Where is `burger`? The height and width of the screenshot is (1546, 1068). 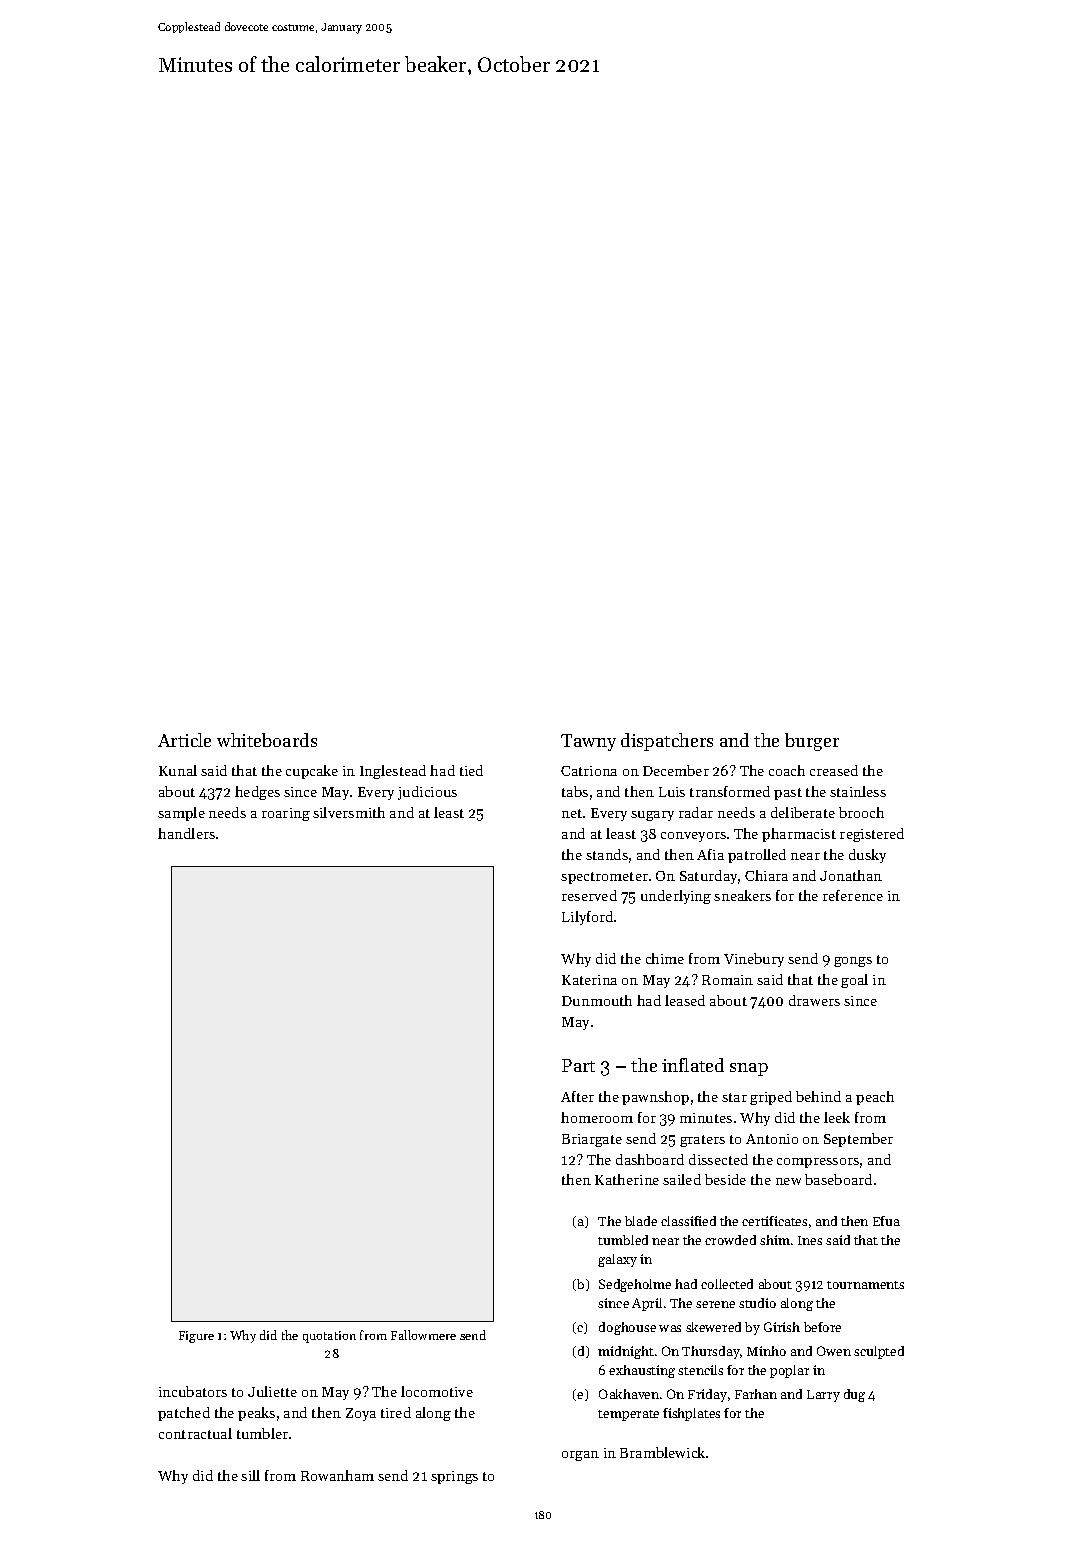
burger is located at coordinates (812, 742).
